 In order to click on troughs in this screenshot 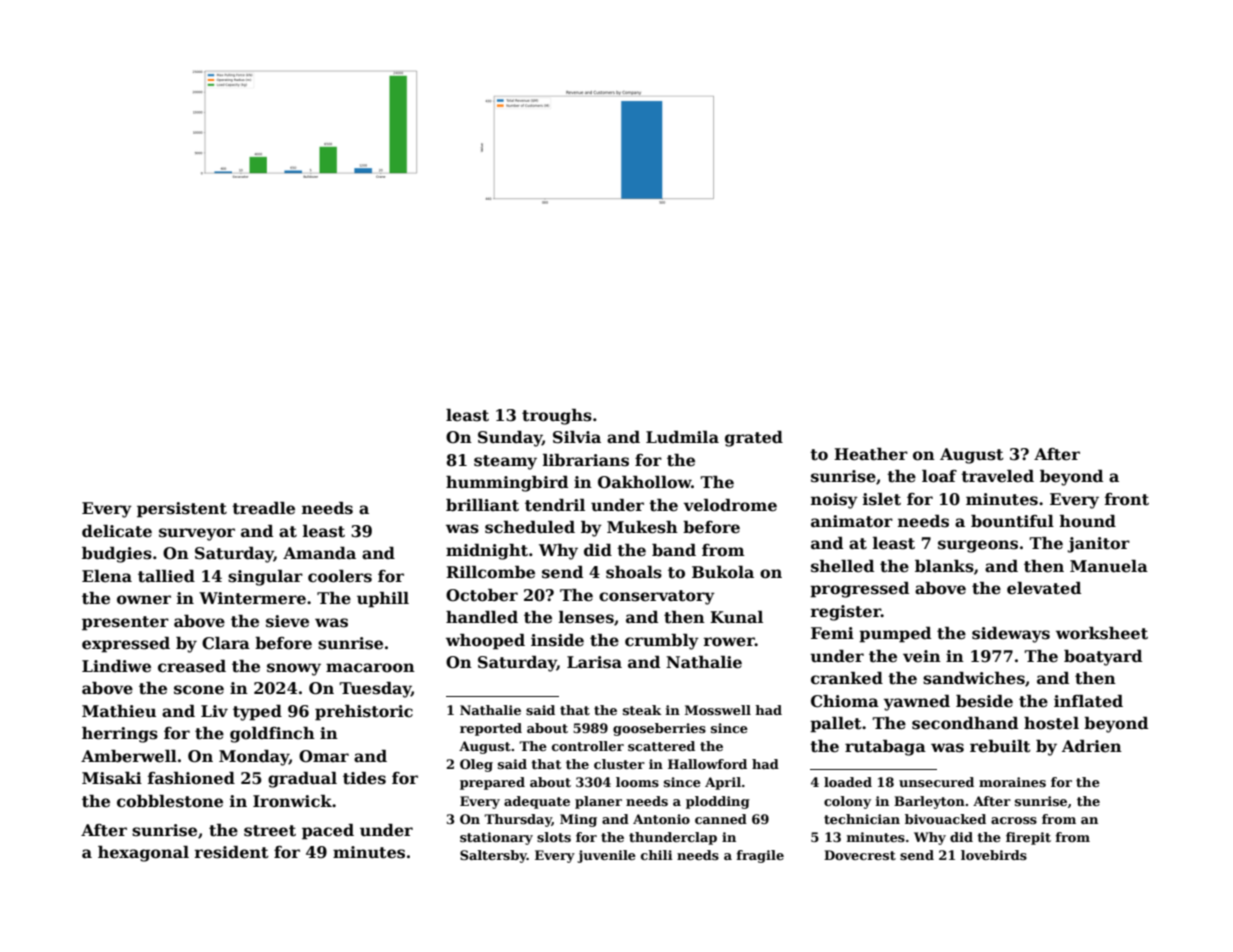, I will do `click(557, 417)`.
